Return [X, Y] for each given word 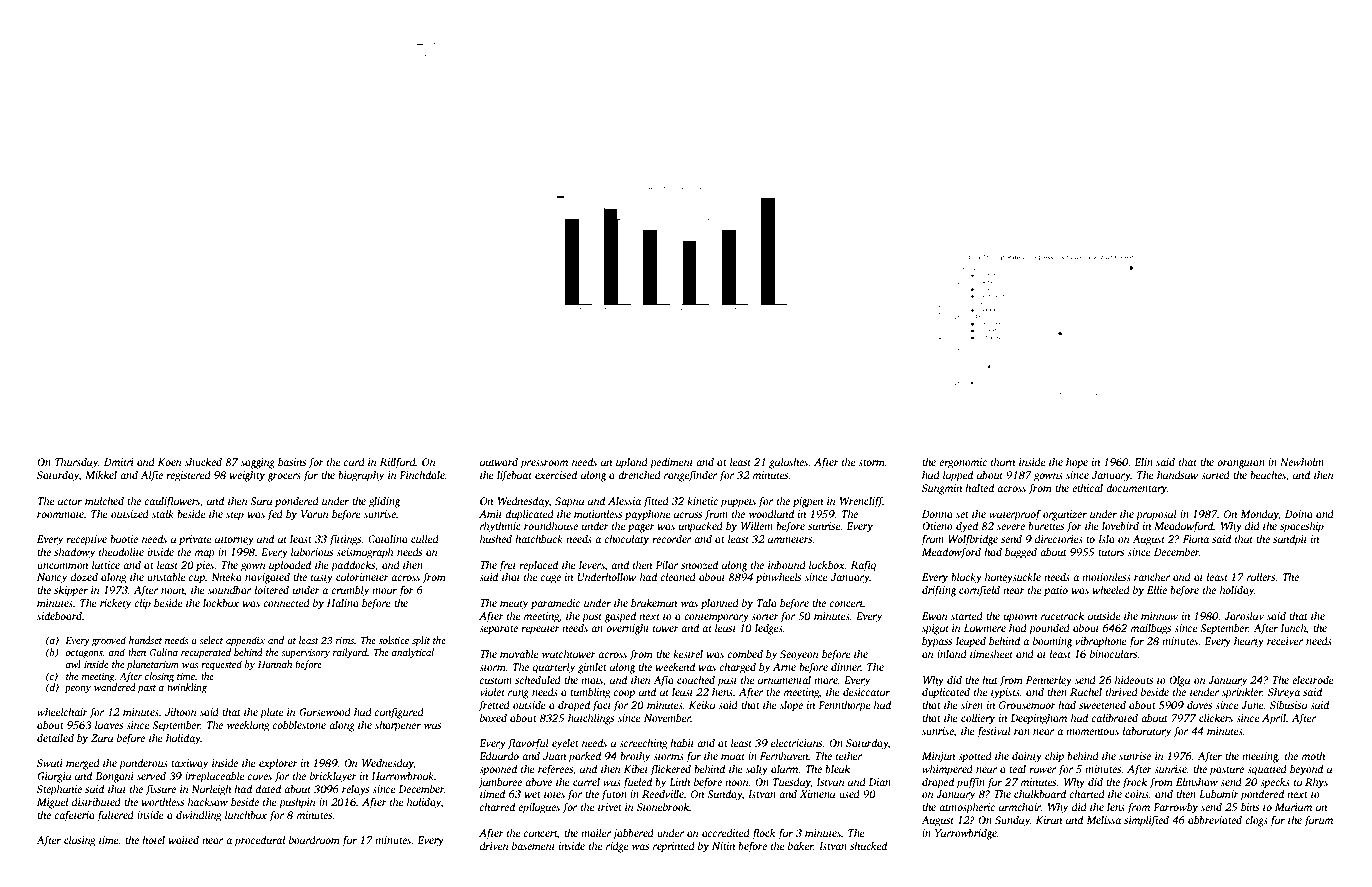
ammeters [790, 539]
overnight [627, 629]
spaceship [1302, 527]
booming [1052, 642]
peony [78, 690]
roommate [60, 514]
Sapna [569, 502]
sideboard [59, 615]
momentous [1092, 731]
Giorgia [54, 777]
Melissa [1103, 820]
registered [188, 476]
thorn [1003, 462]
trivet [610, 807]
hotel [153, 839]
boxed [493, 717]
